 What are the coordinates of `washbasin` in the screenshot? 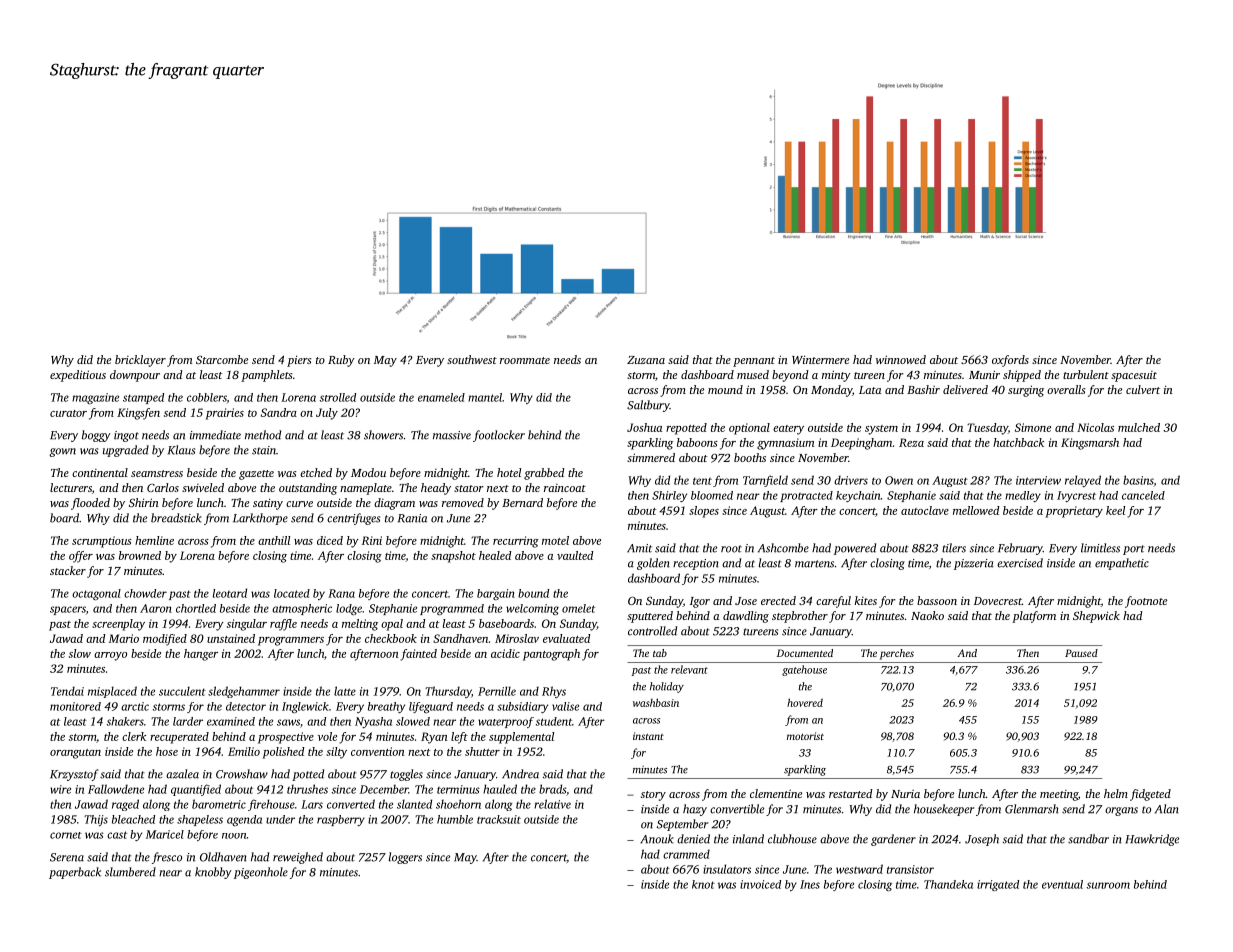 It's located at (656, 702).
